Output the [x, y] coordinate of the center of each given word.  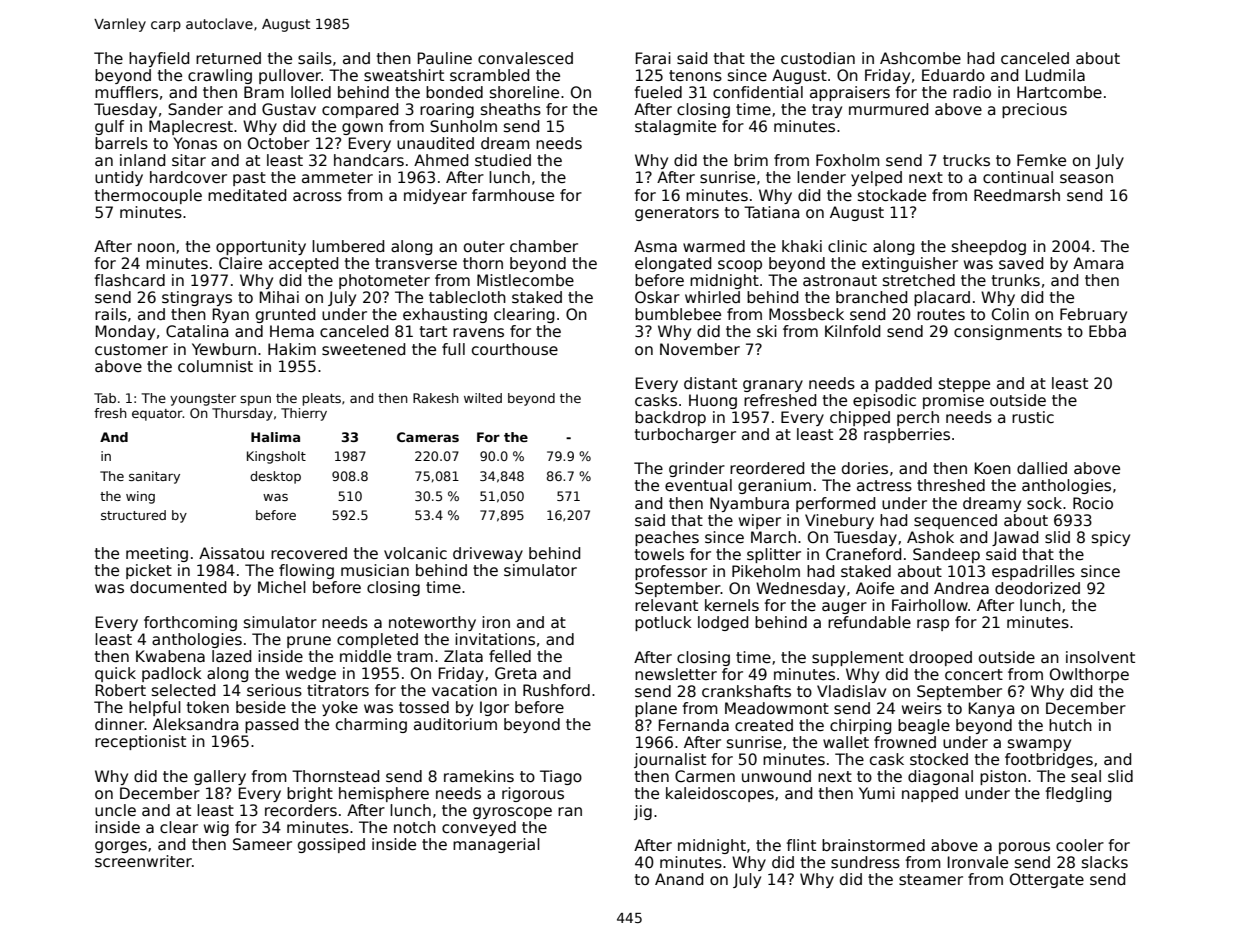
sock [1044, 503]
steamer [931, 880]
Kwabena [170, 656]
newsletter [676, 674]
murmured [888, 109]
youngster [203, 400]
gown [362, 129]
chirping [860, 726]
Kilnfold [852, 331]
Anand [679, 879]
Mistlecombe [525, 280]
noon [156, 247]
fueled [658, 92]
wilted [483, 398]
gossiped [331, 845]
